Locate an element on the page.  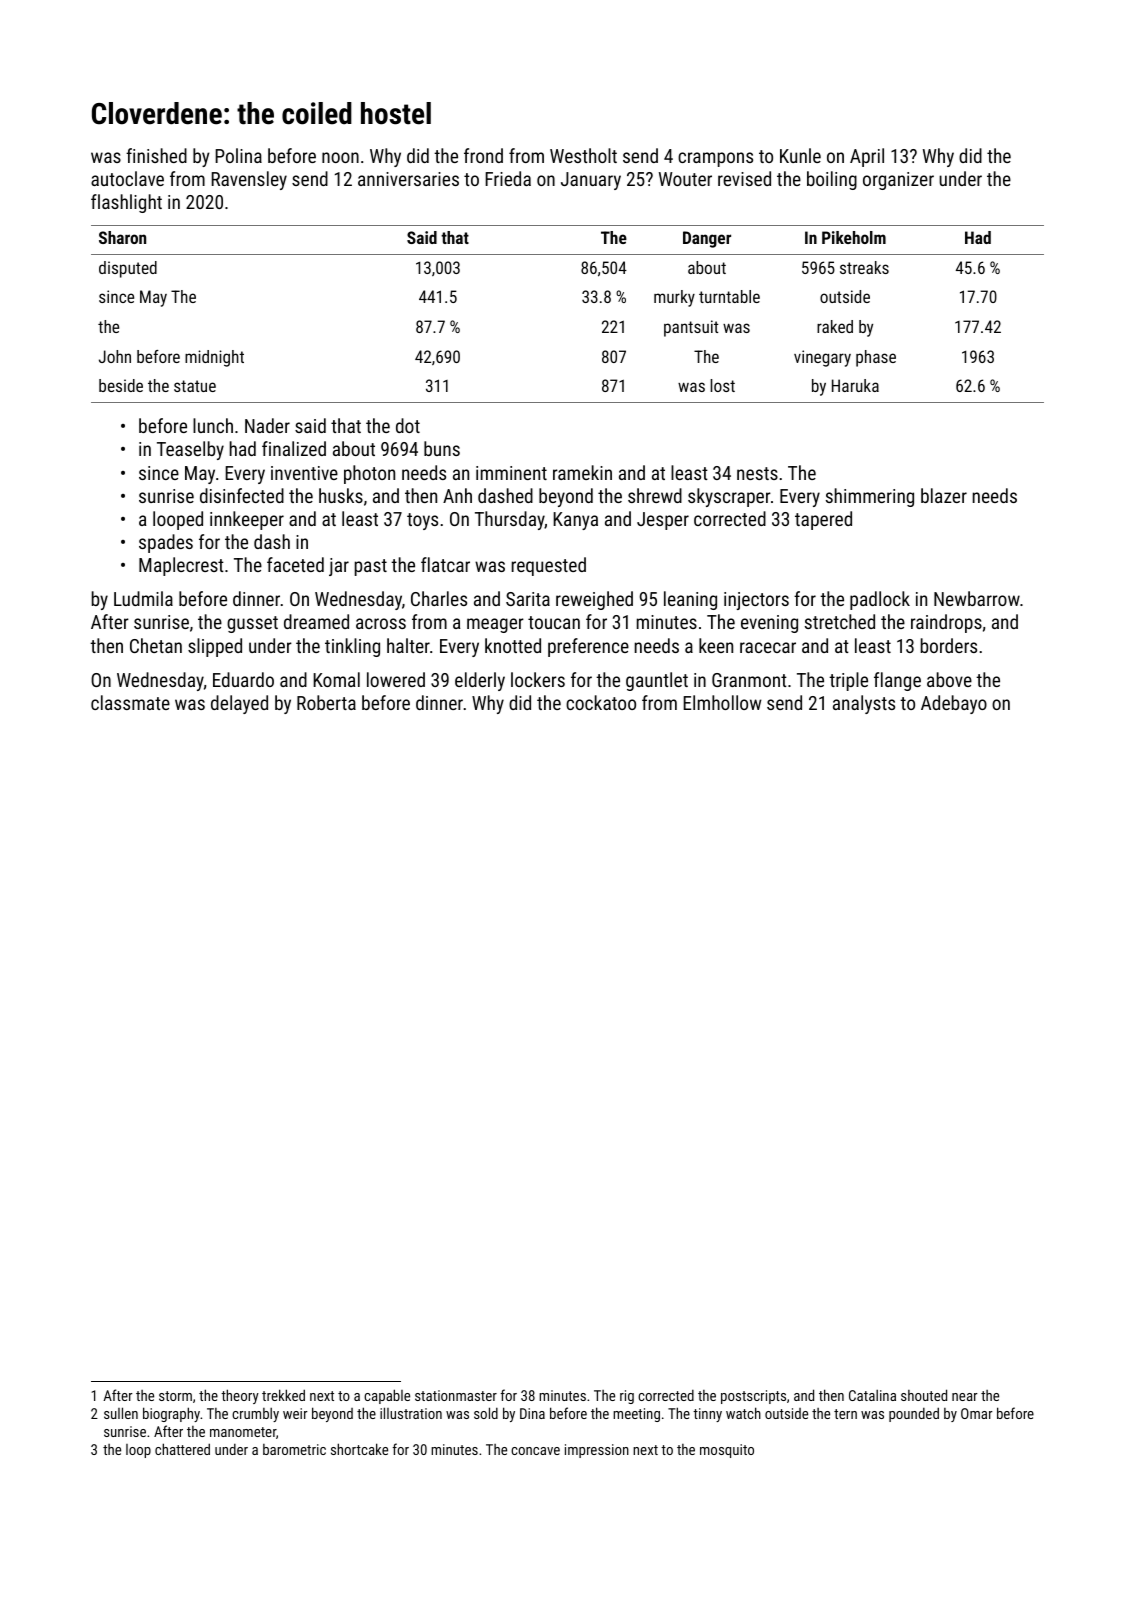
streaks is located at coordinates (864, 267).
